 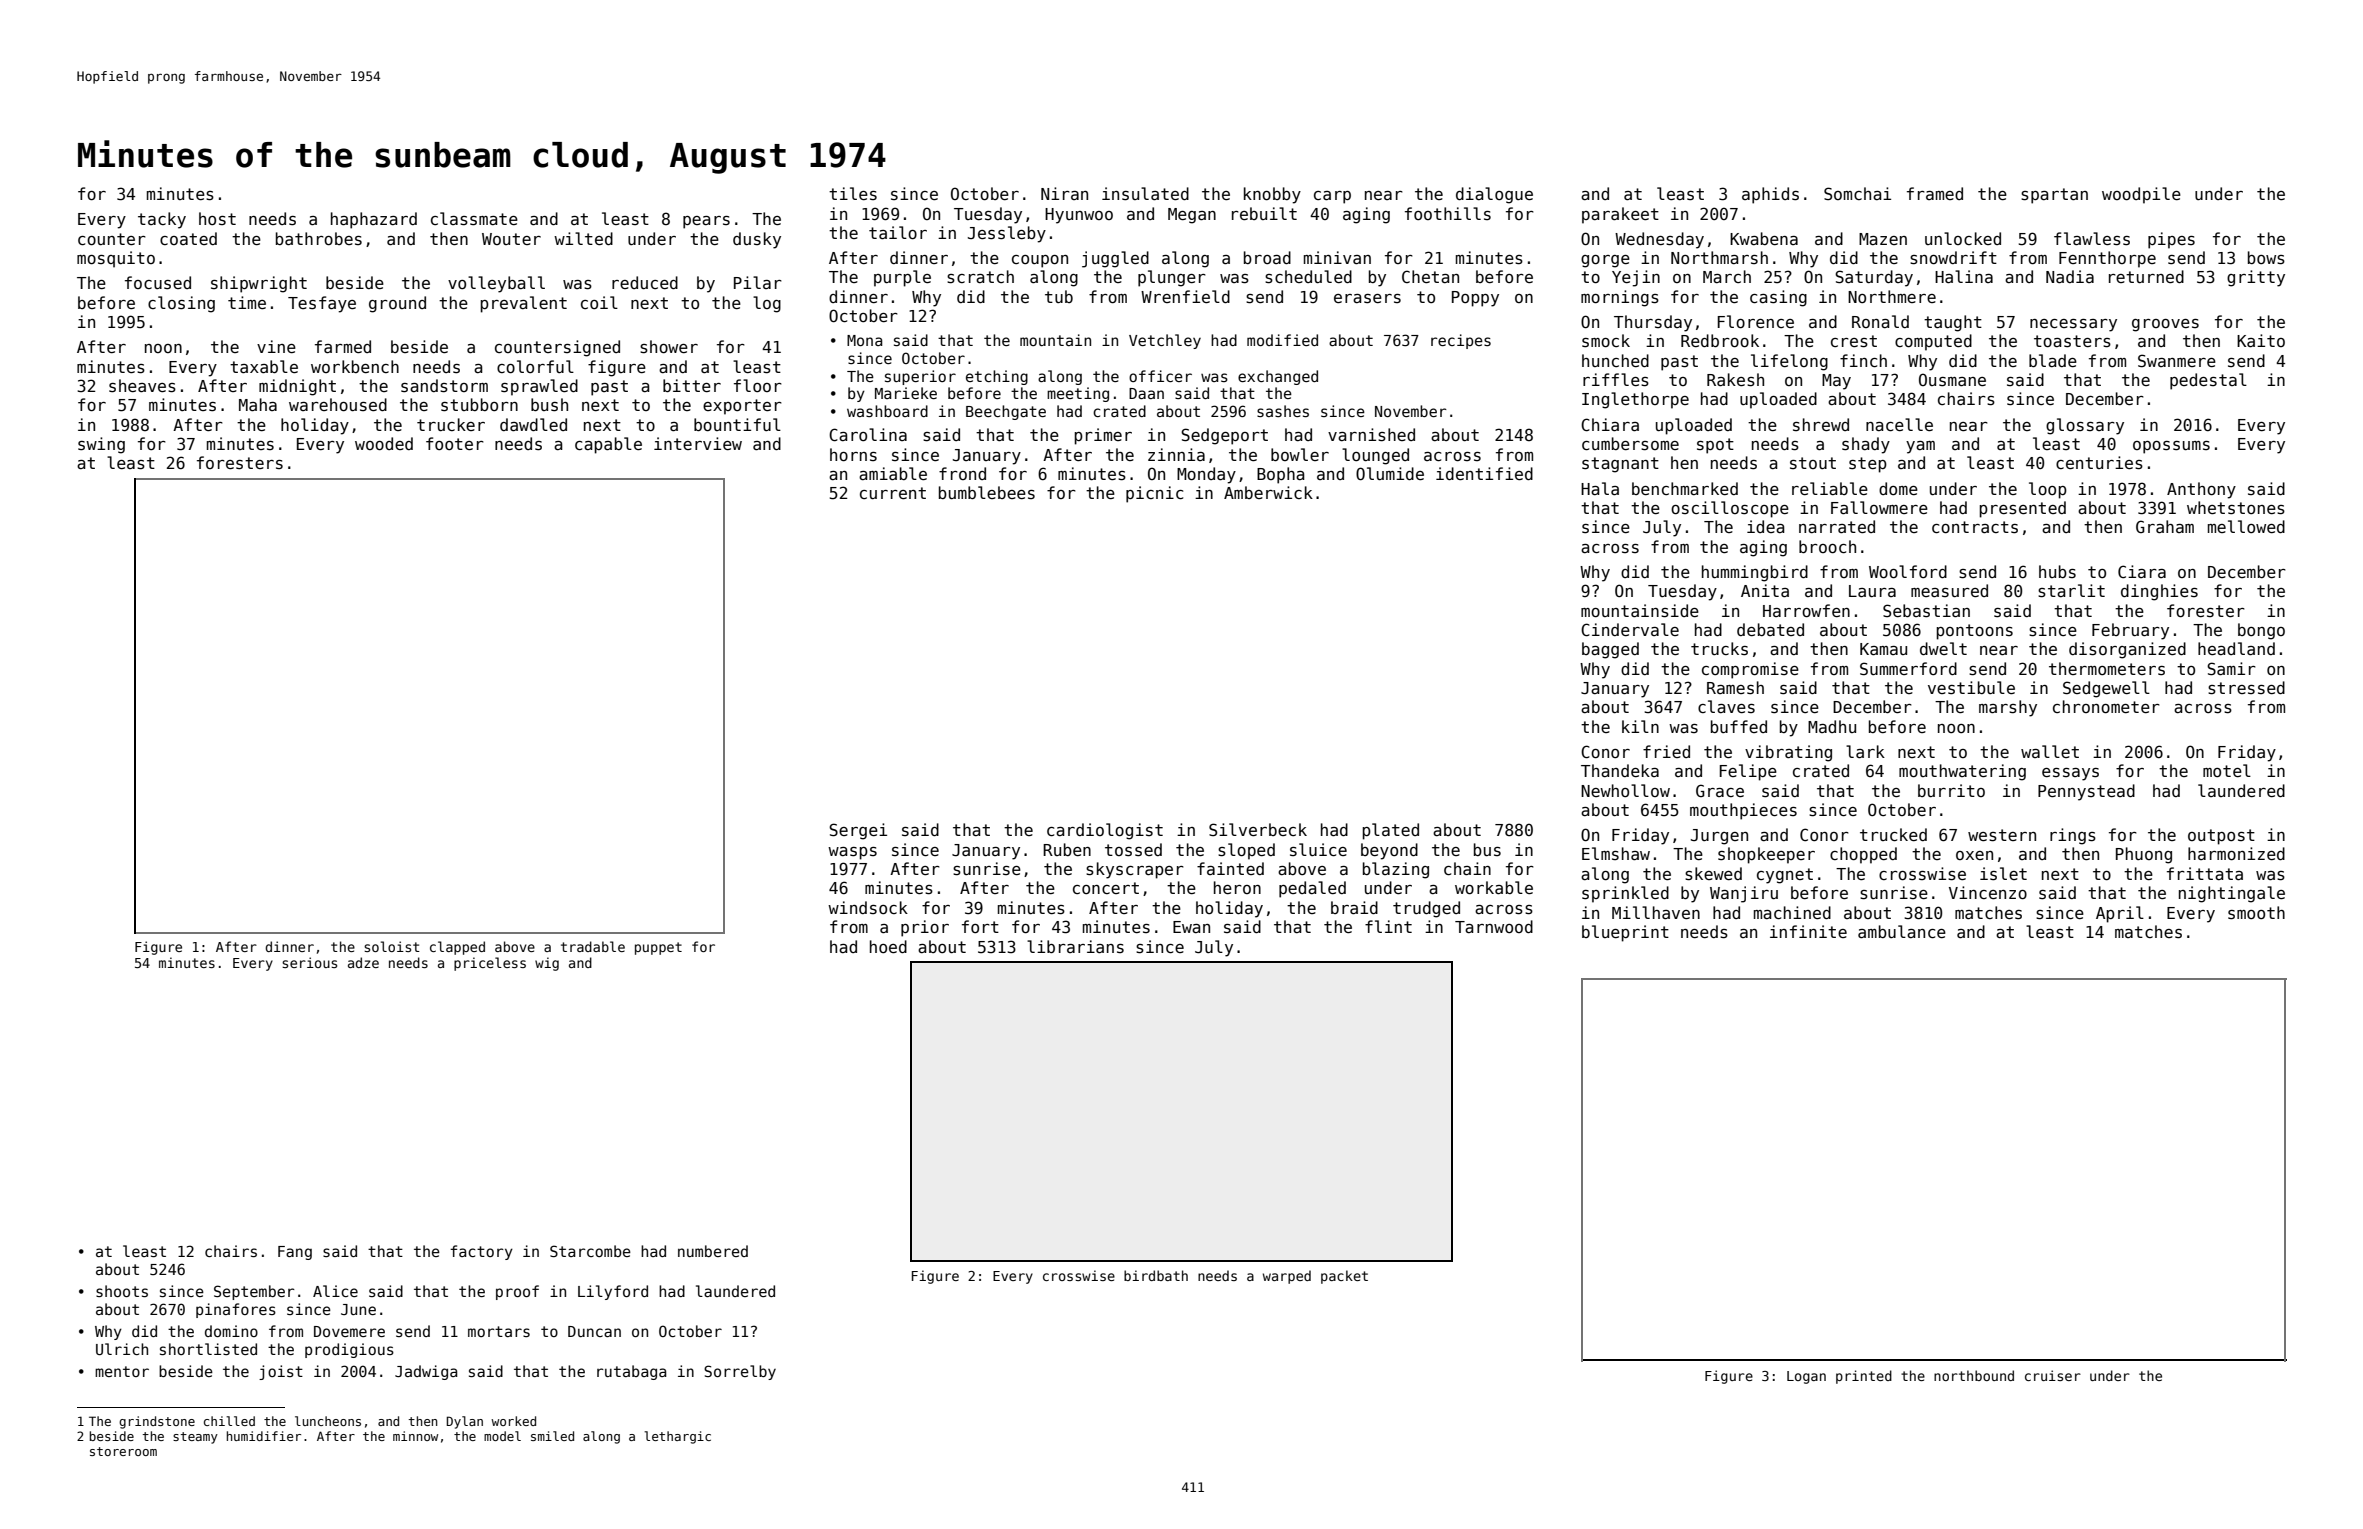 What do you see at coordinates (677, 1437) in the screenshot?
I see `lethargic` at bounding box center [677, 1437].
